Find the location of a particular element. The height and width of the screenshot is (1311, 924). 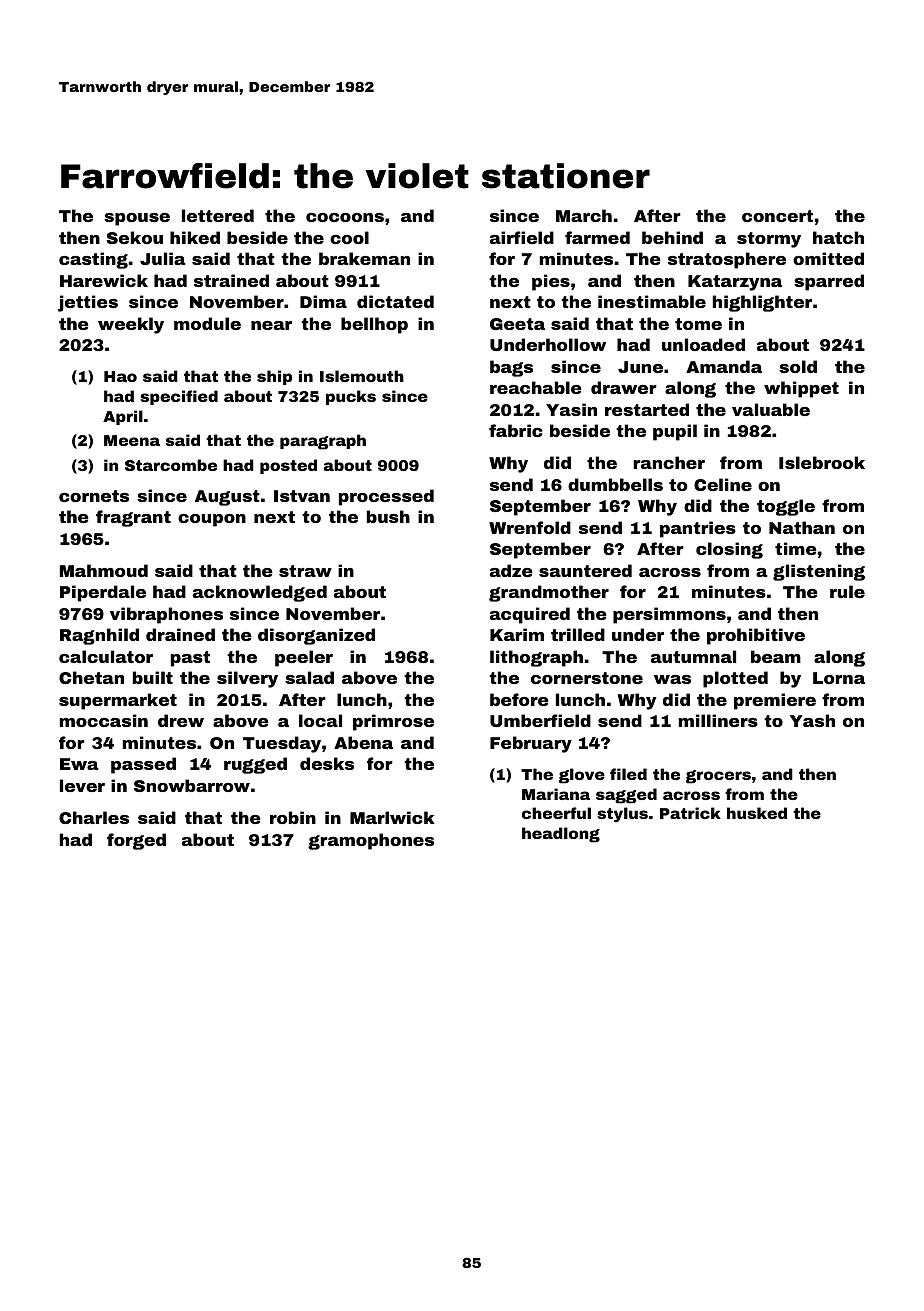

stratosphere is located at coordinates (727, 260).
